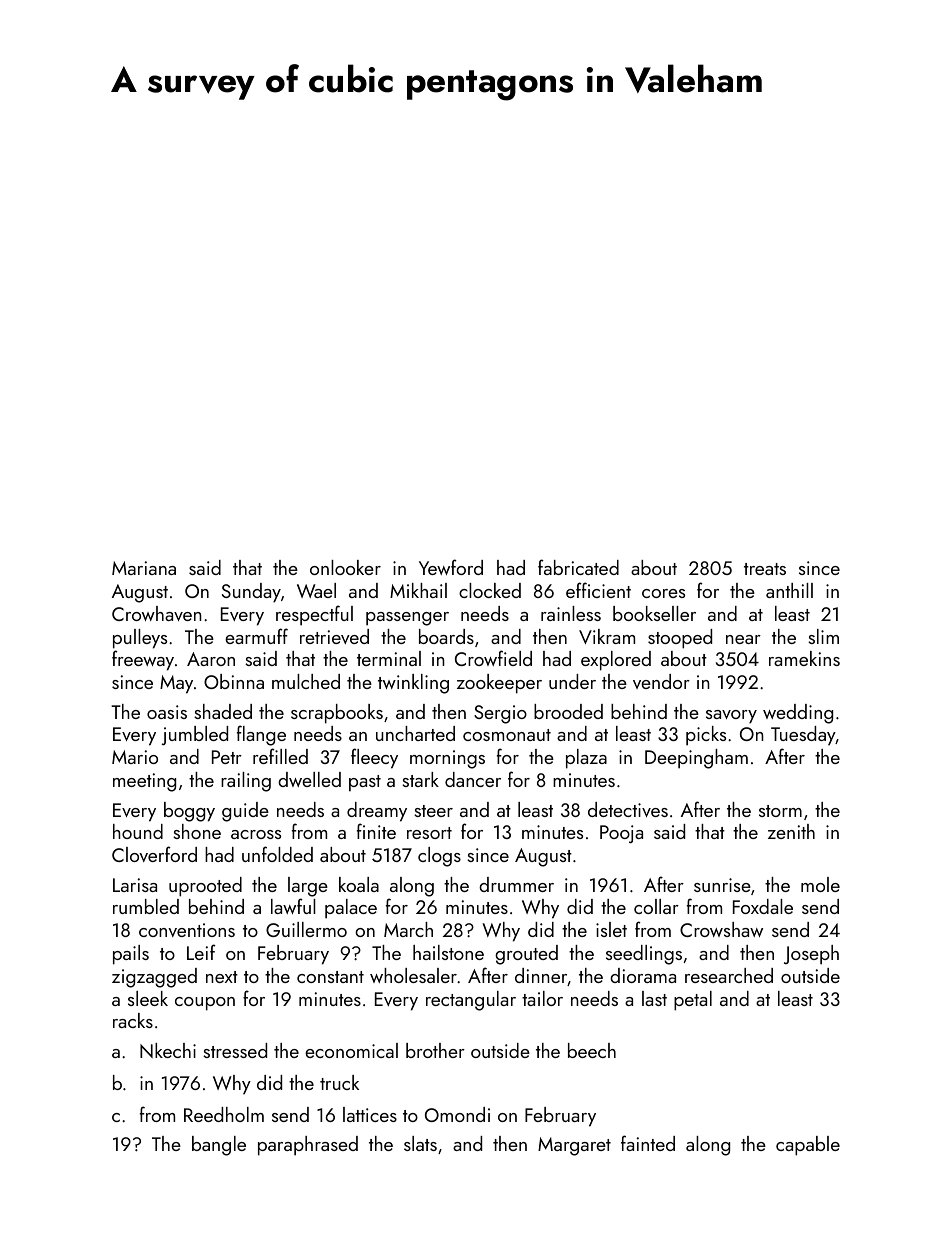 This page has width=952, height=1233. I want to click on Margaret, so click(574, 1146).
